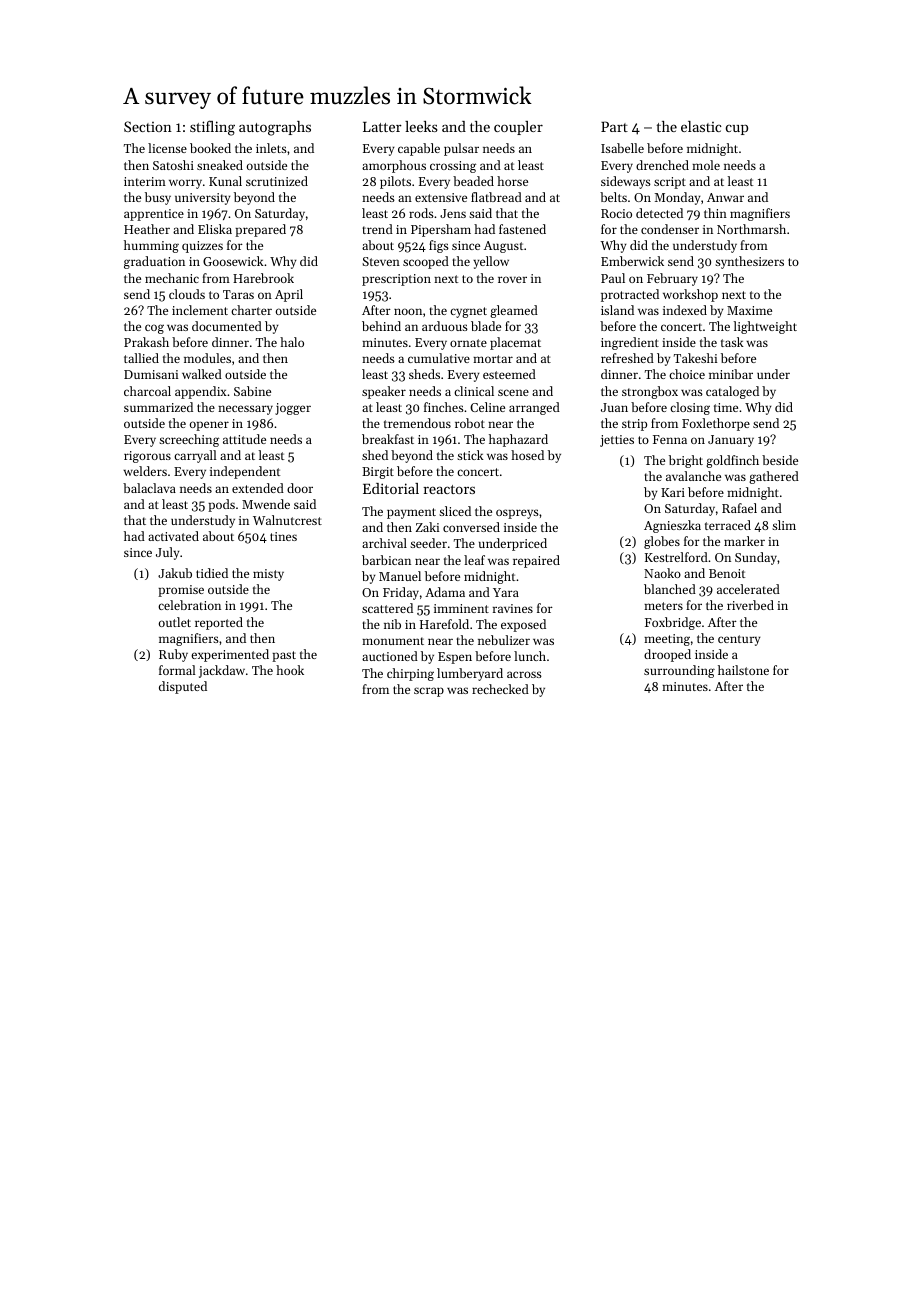 The image size is (924, 1308). What do you see at coordinates (725, 197) in the page?
I see `Anwar` at bounding box center [725, 197].
